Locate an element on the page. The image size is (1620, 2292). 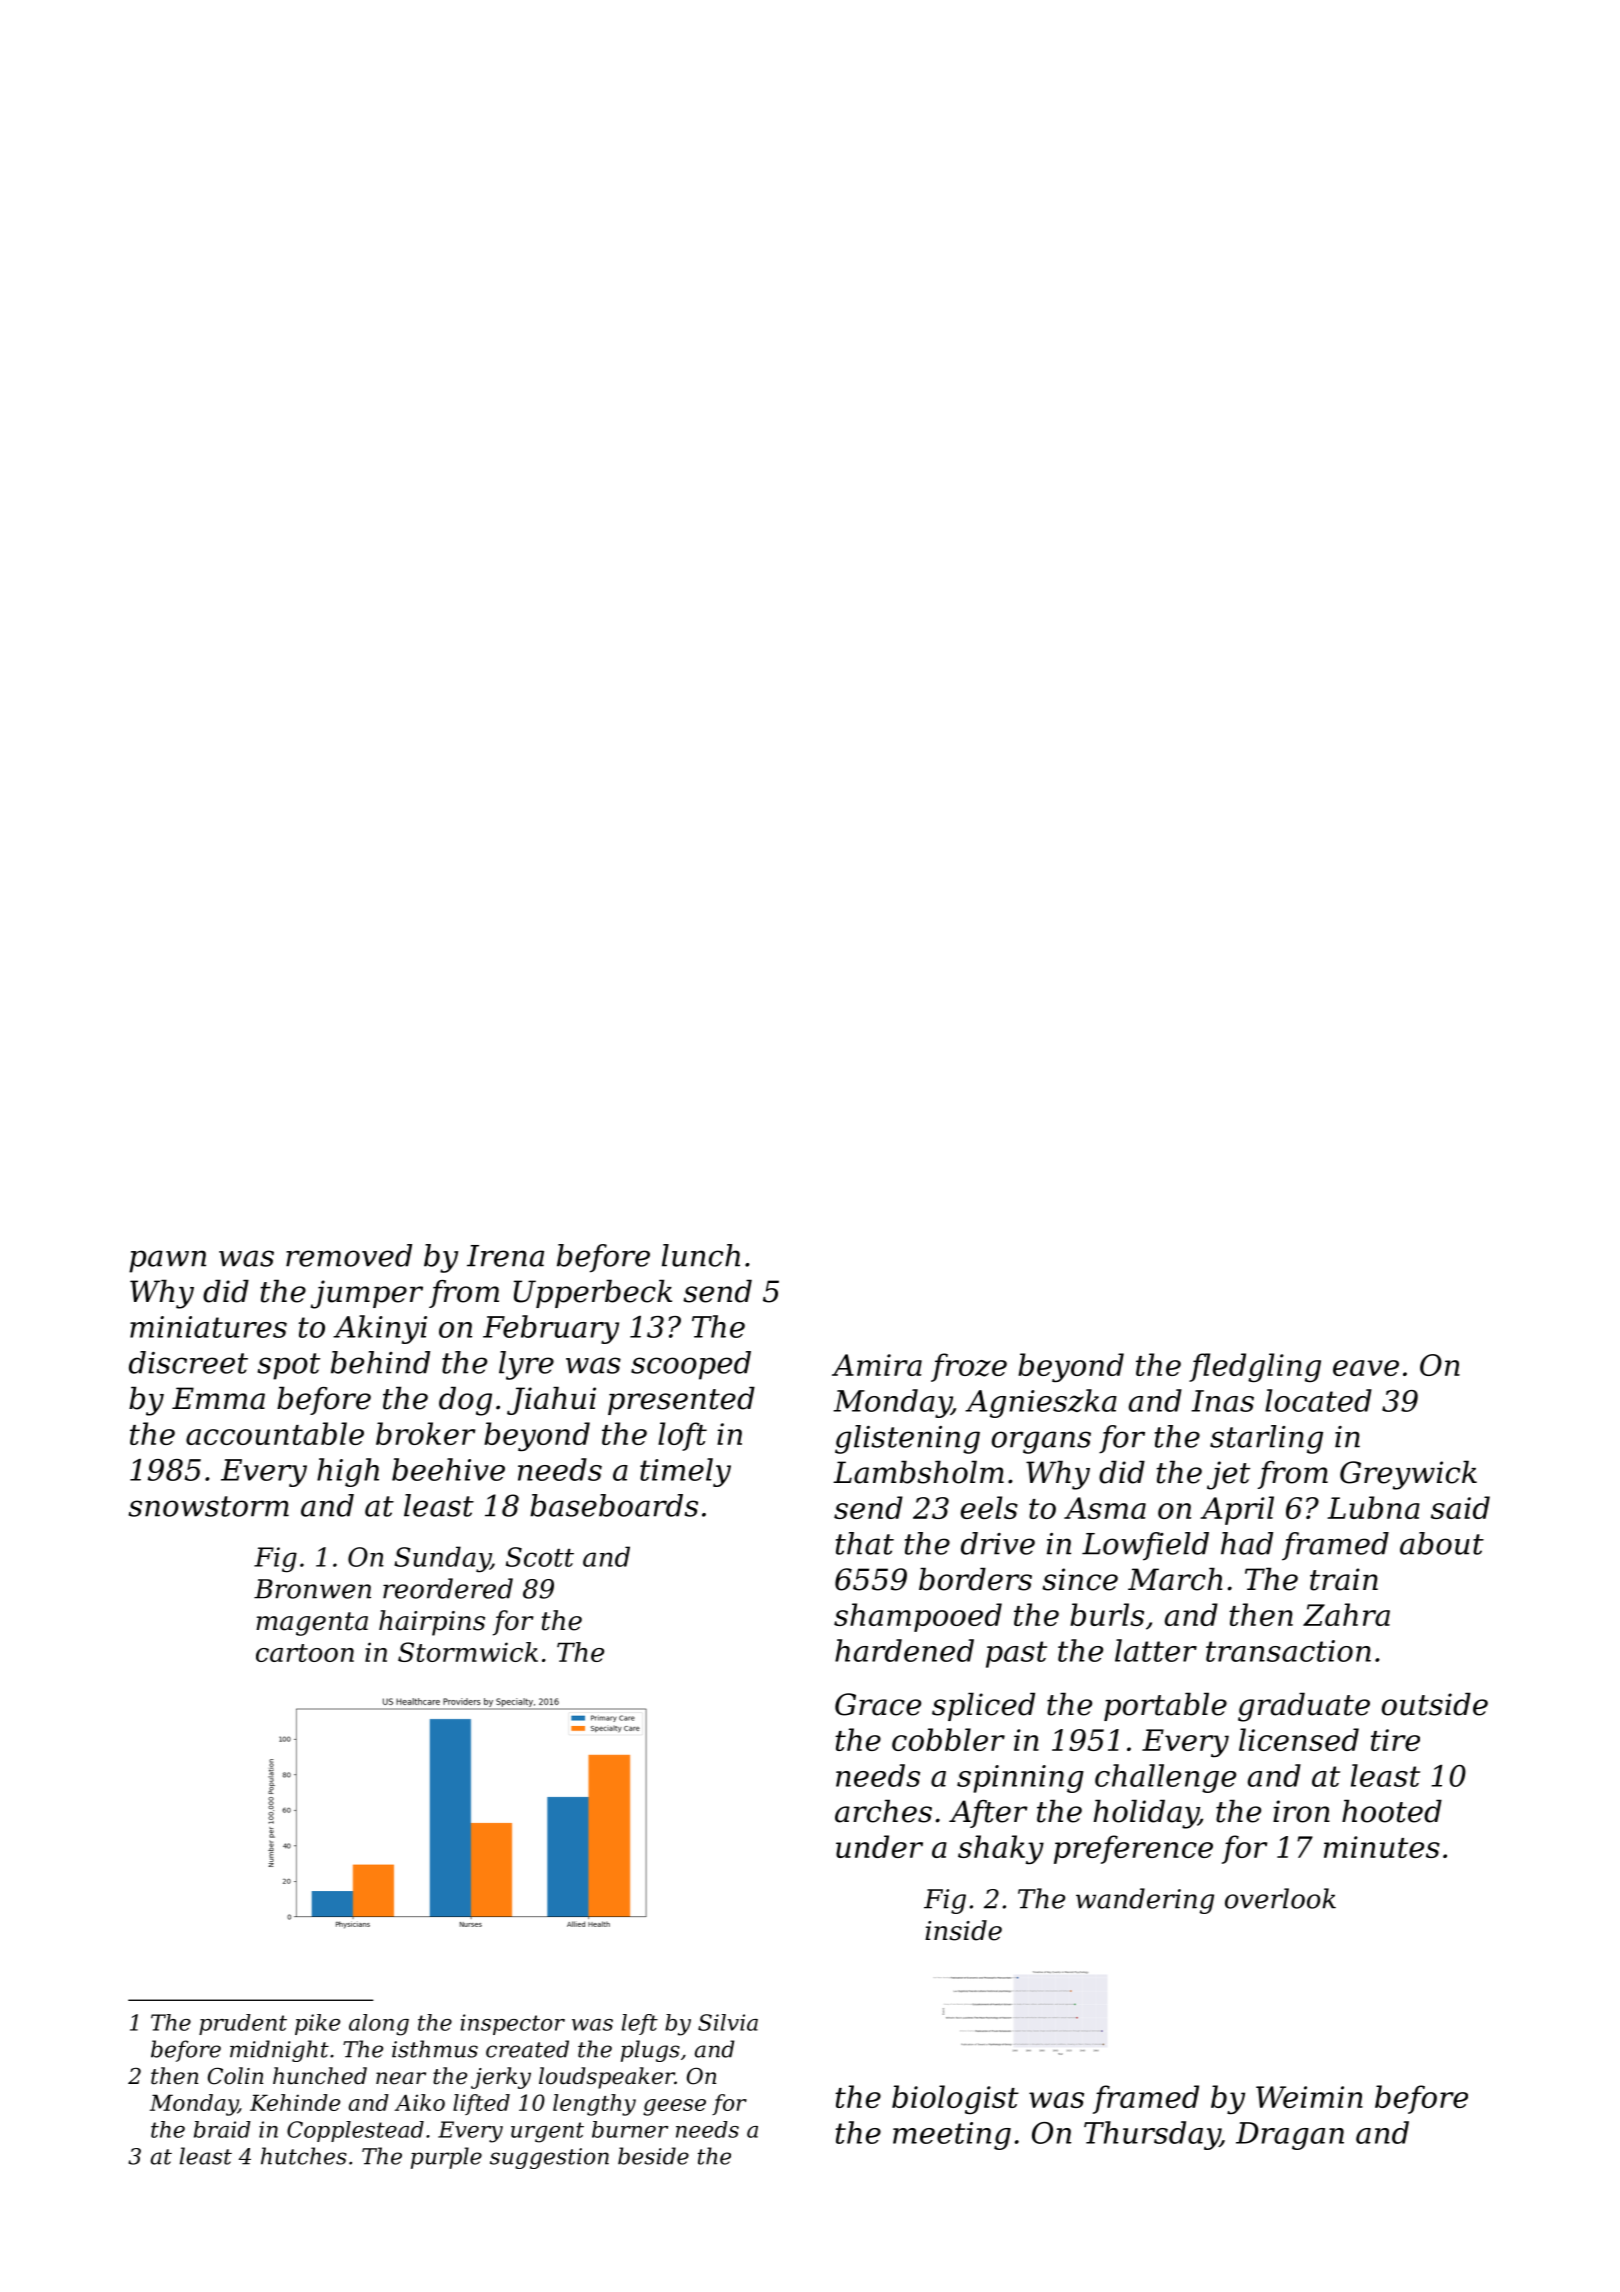
eave is located at coordinates (1366, 1368).
